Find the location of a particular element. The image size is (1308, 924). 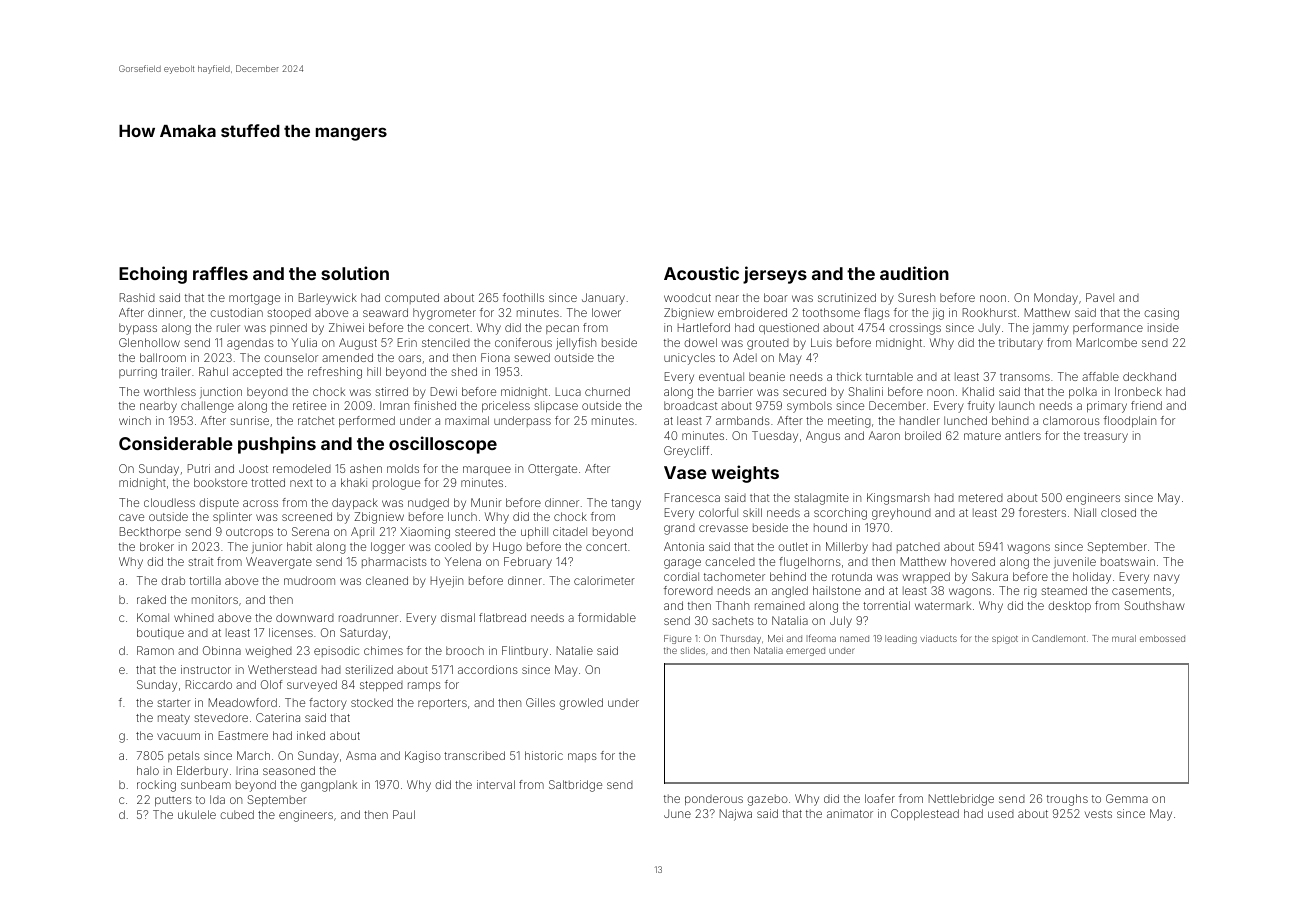

holiday is located at coordinates (1092, 578).
